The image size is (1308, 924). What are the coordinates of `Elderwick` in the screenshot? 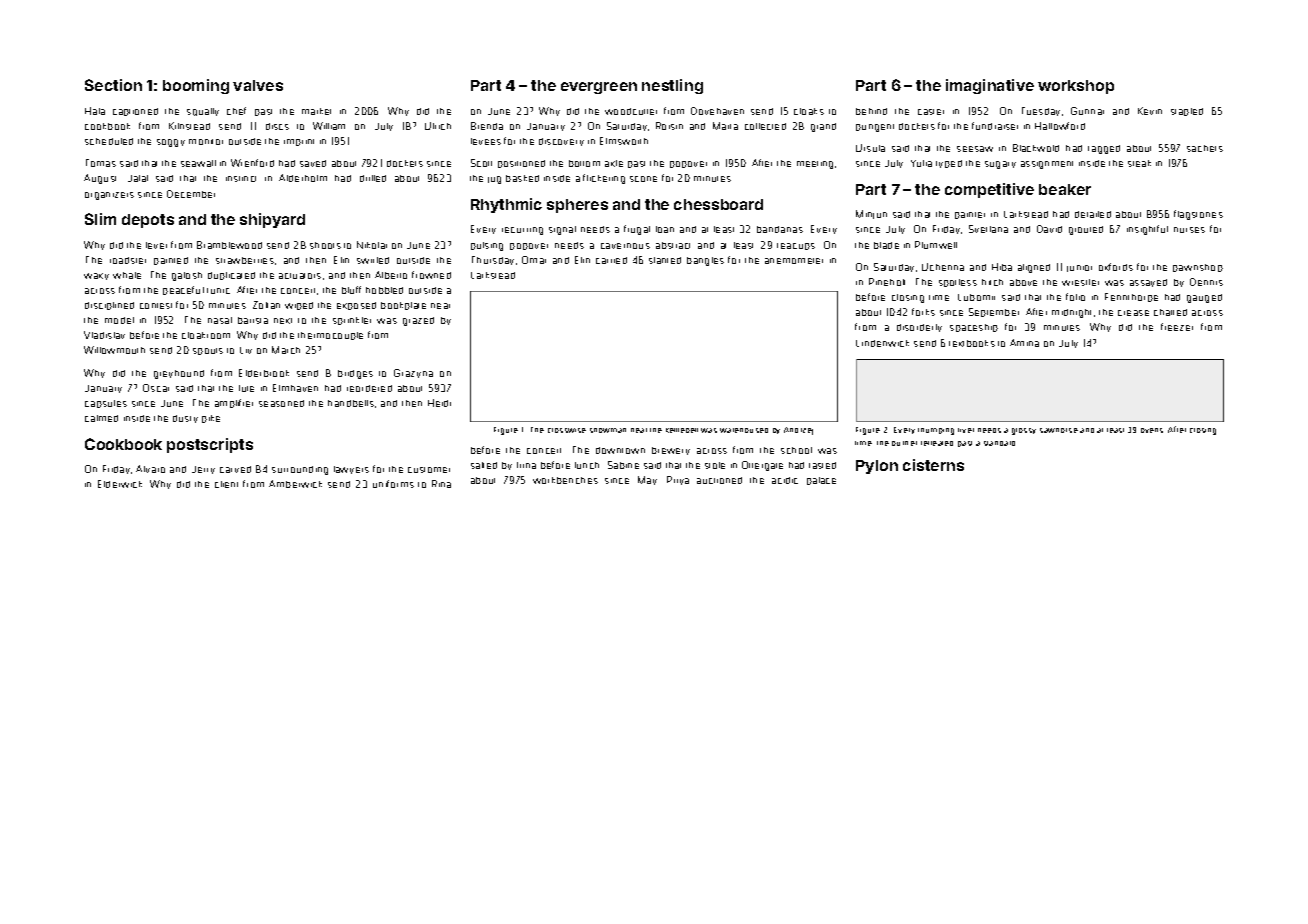 It's located at (120, 484).
